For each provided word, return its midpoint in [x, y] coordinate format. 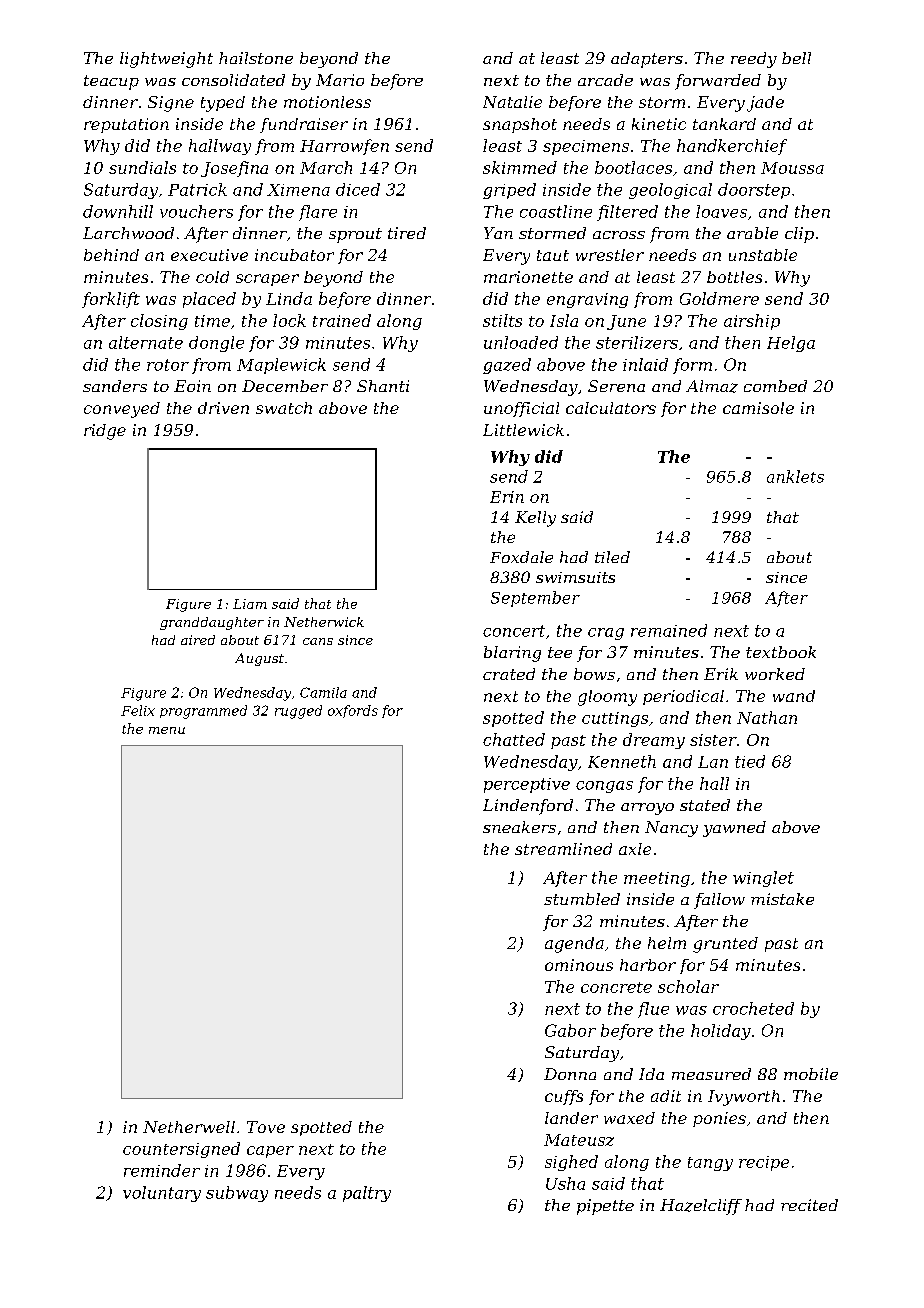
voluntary [162, 1194]
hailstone [256, 58]
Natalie [512, 102]
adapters [647, 60]
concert [514, 631]
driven [223, 408]
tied [750, 761]
